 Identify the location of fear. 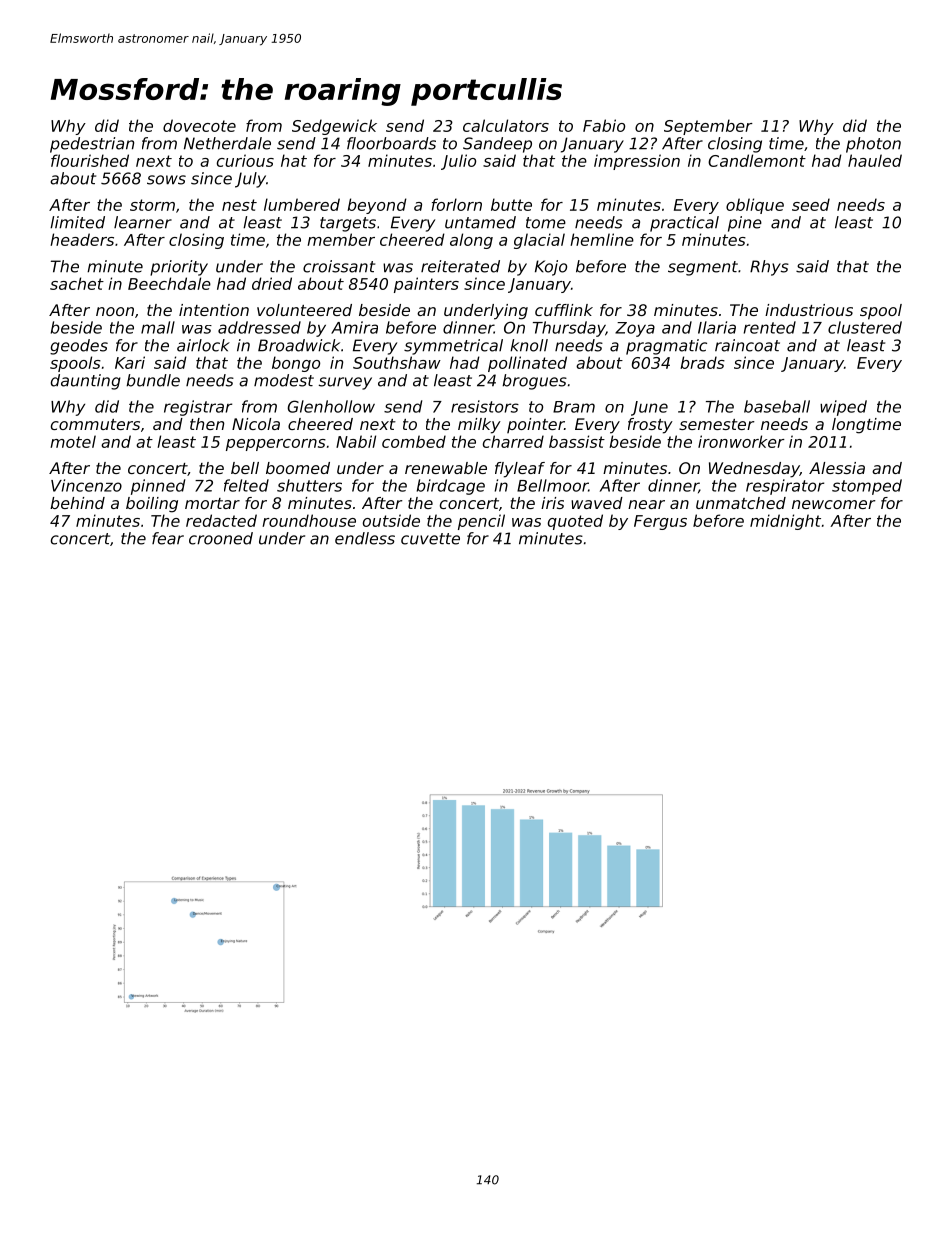
(168, 538).
